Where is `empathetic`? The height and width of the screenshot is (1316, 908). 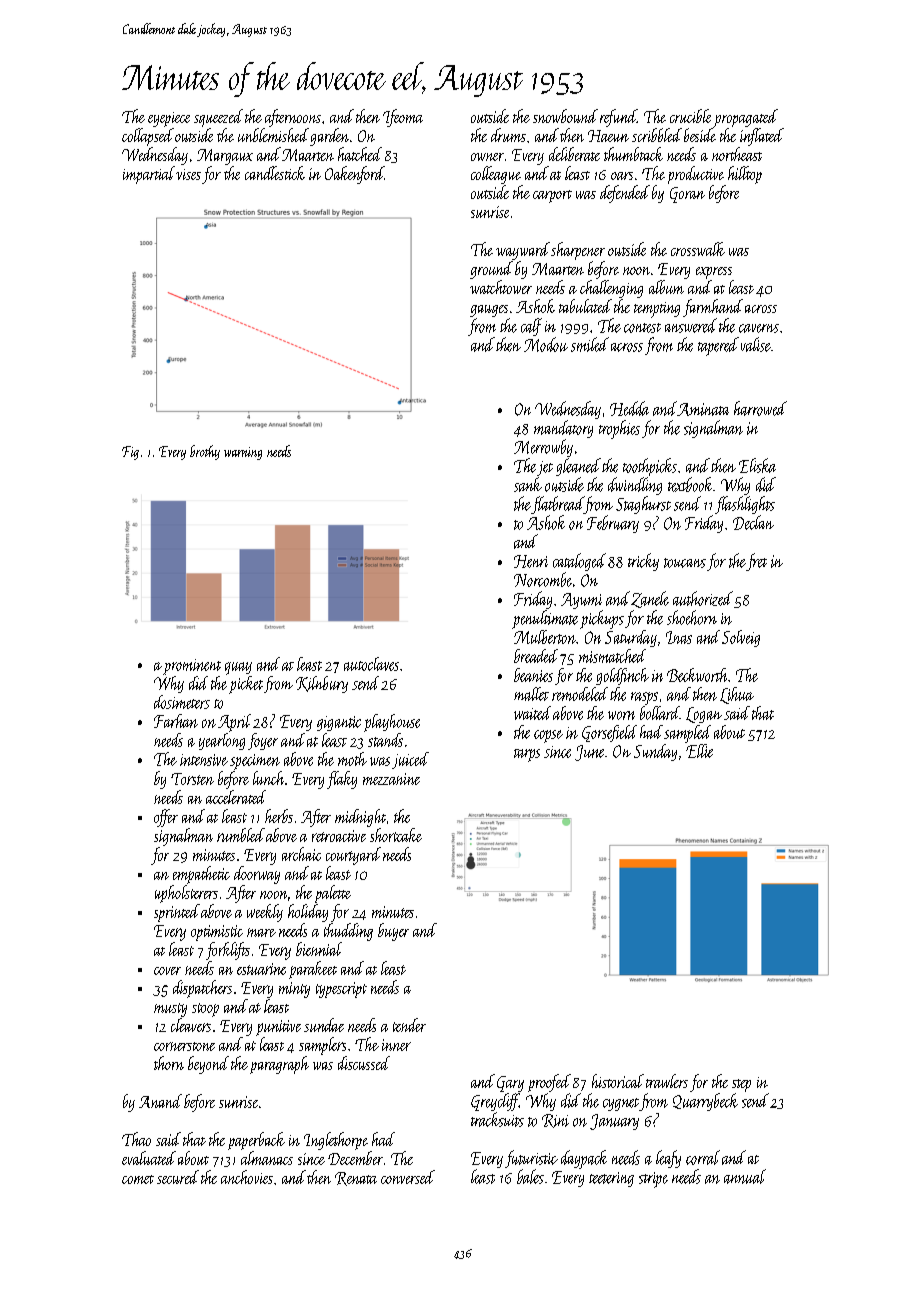 empathetic is located at coordinates (201, 875).
